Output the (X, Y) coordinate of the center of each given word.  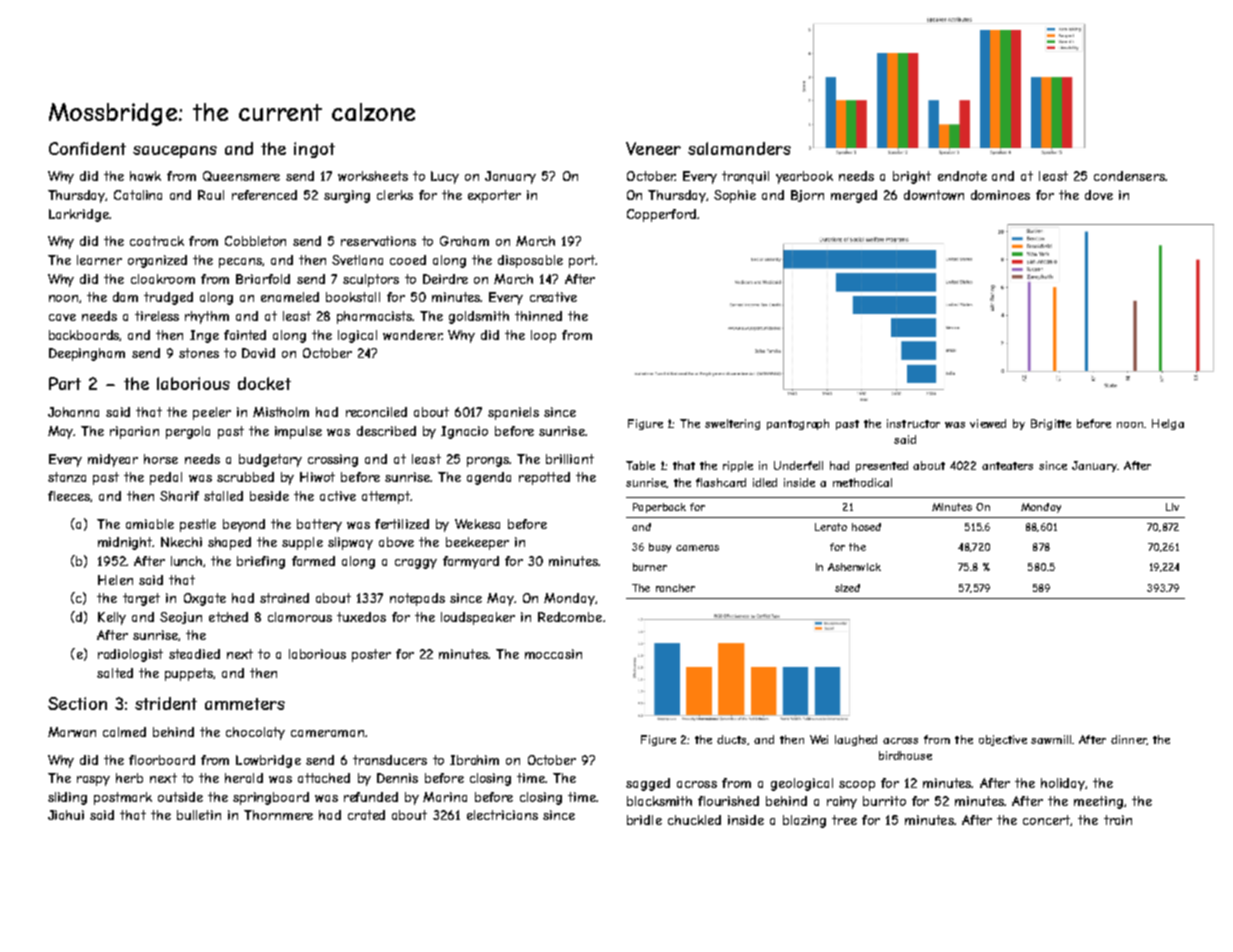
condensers (1129, 176)
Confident (87, 148)
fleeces (69, 496)
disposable (530, 261)
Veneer (653, 148)
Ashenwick (854, 567)
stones (199, 353)
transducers (390, 760)
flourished (728, 801)
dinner (1129, 740)
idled (765, 482)
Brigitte (1051, 424)
